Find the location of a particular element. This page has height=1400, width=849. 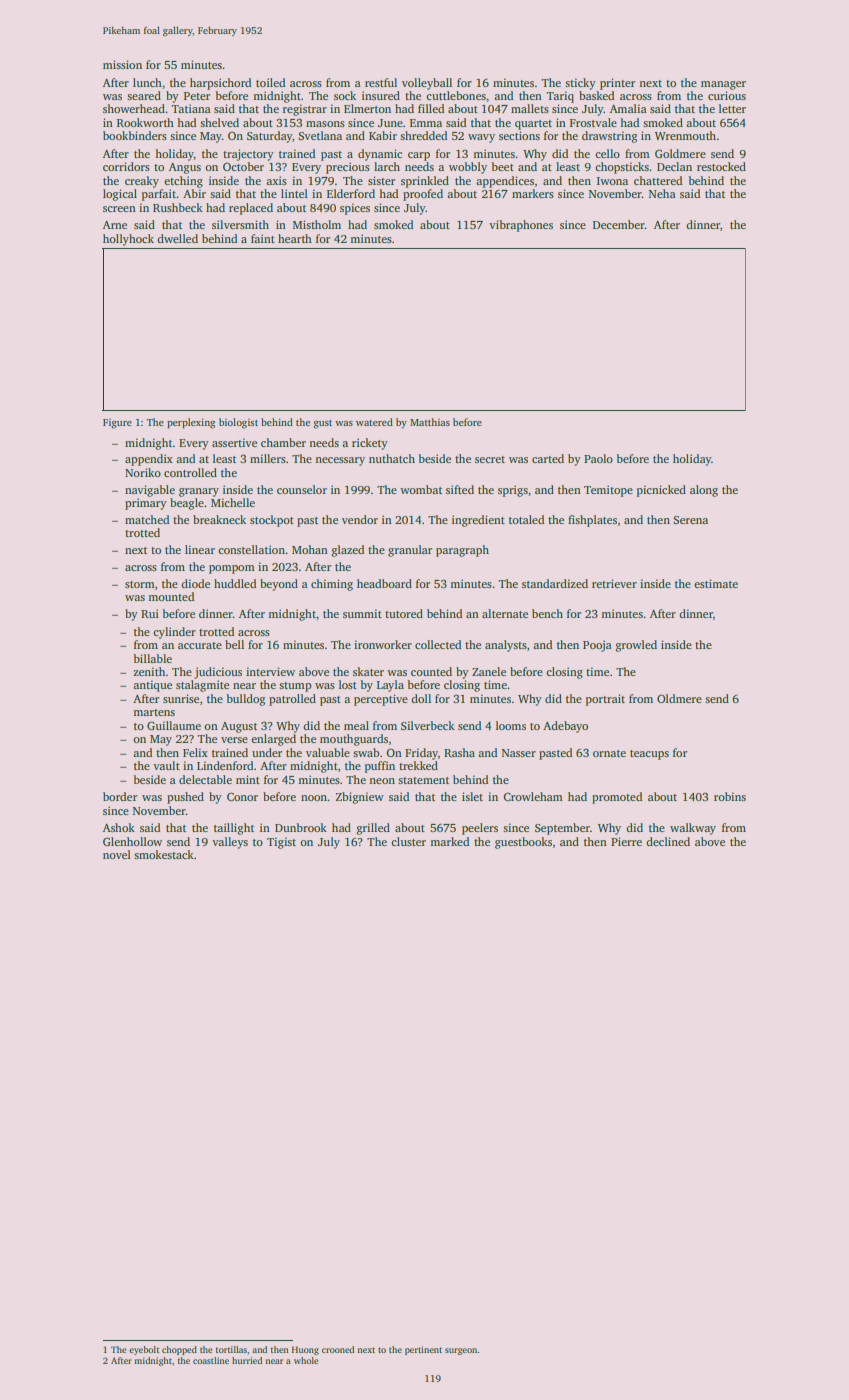

smokestack is located at coordinates (164, 854).
